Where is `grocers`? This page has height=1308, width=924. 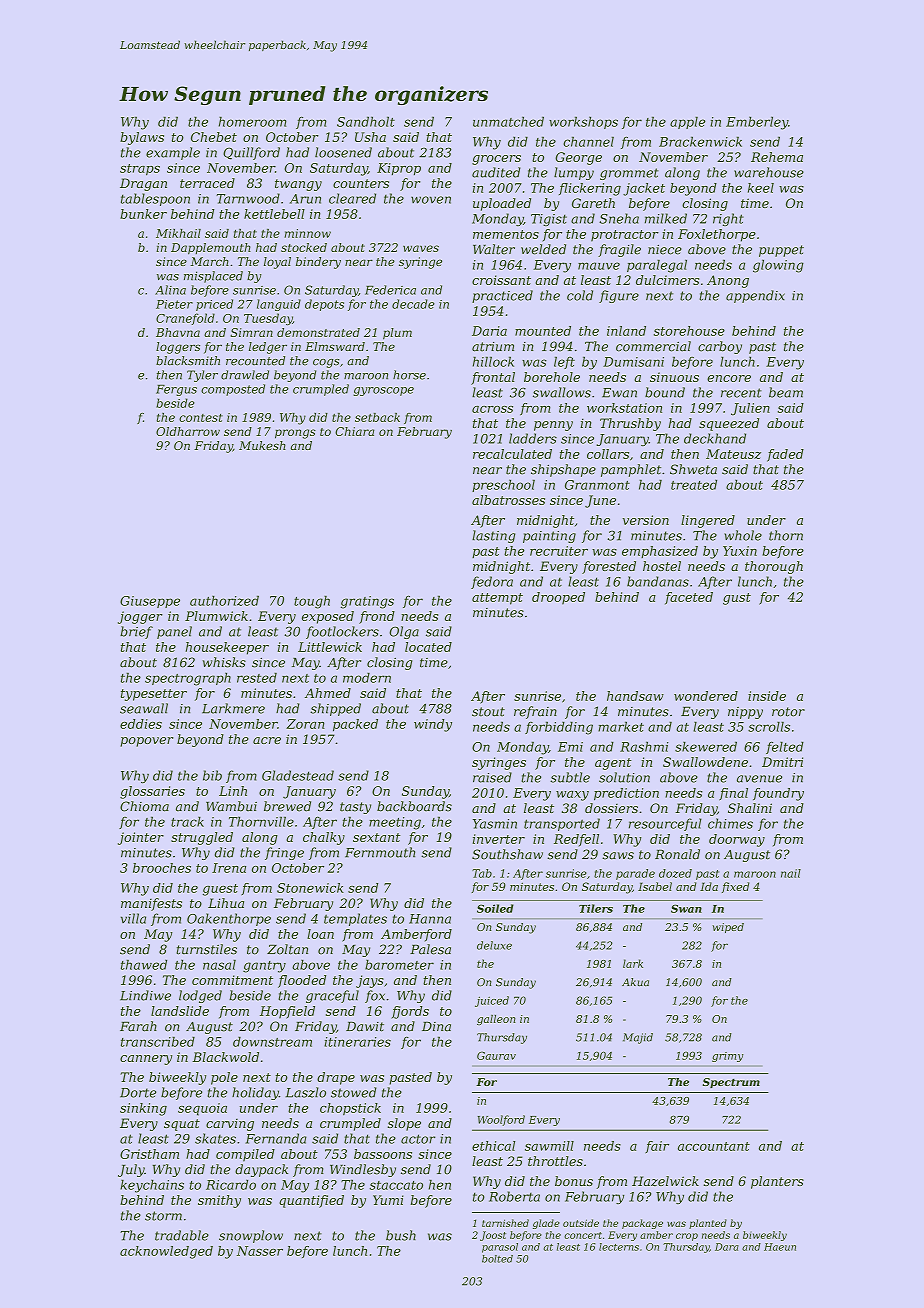
grocers is located at coordinates (496, 160).
